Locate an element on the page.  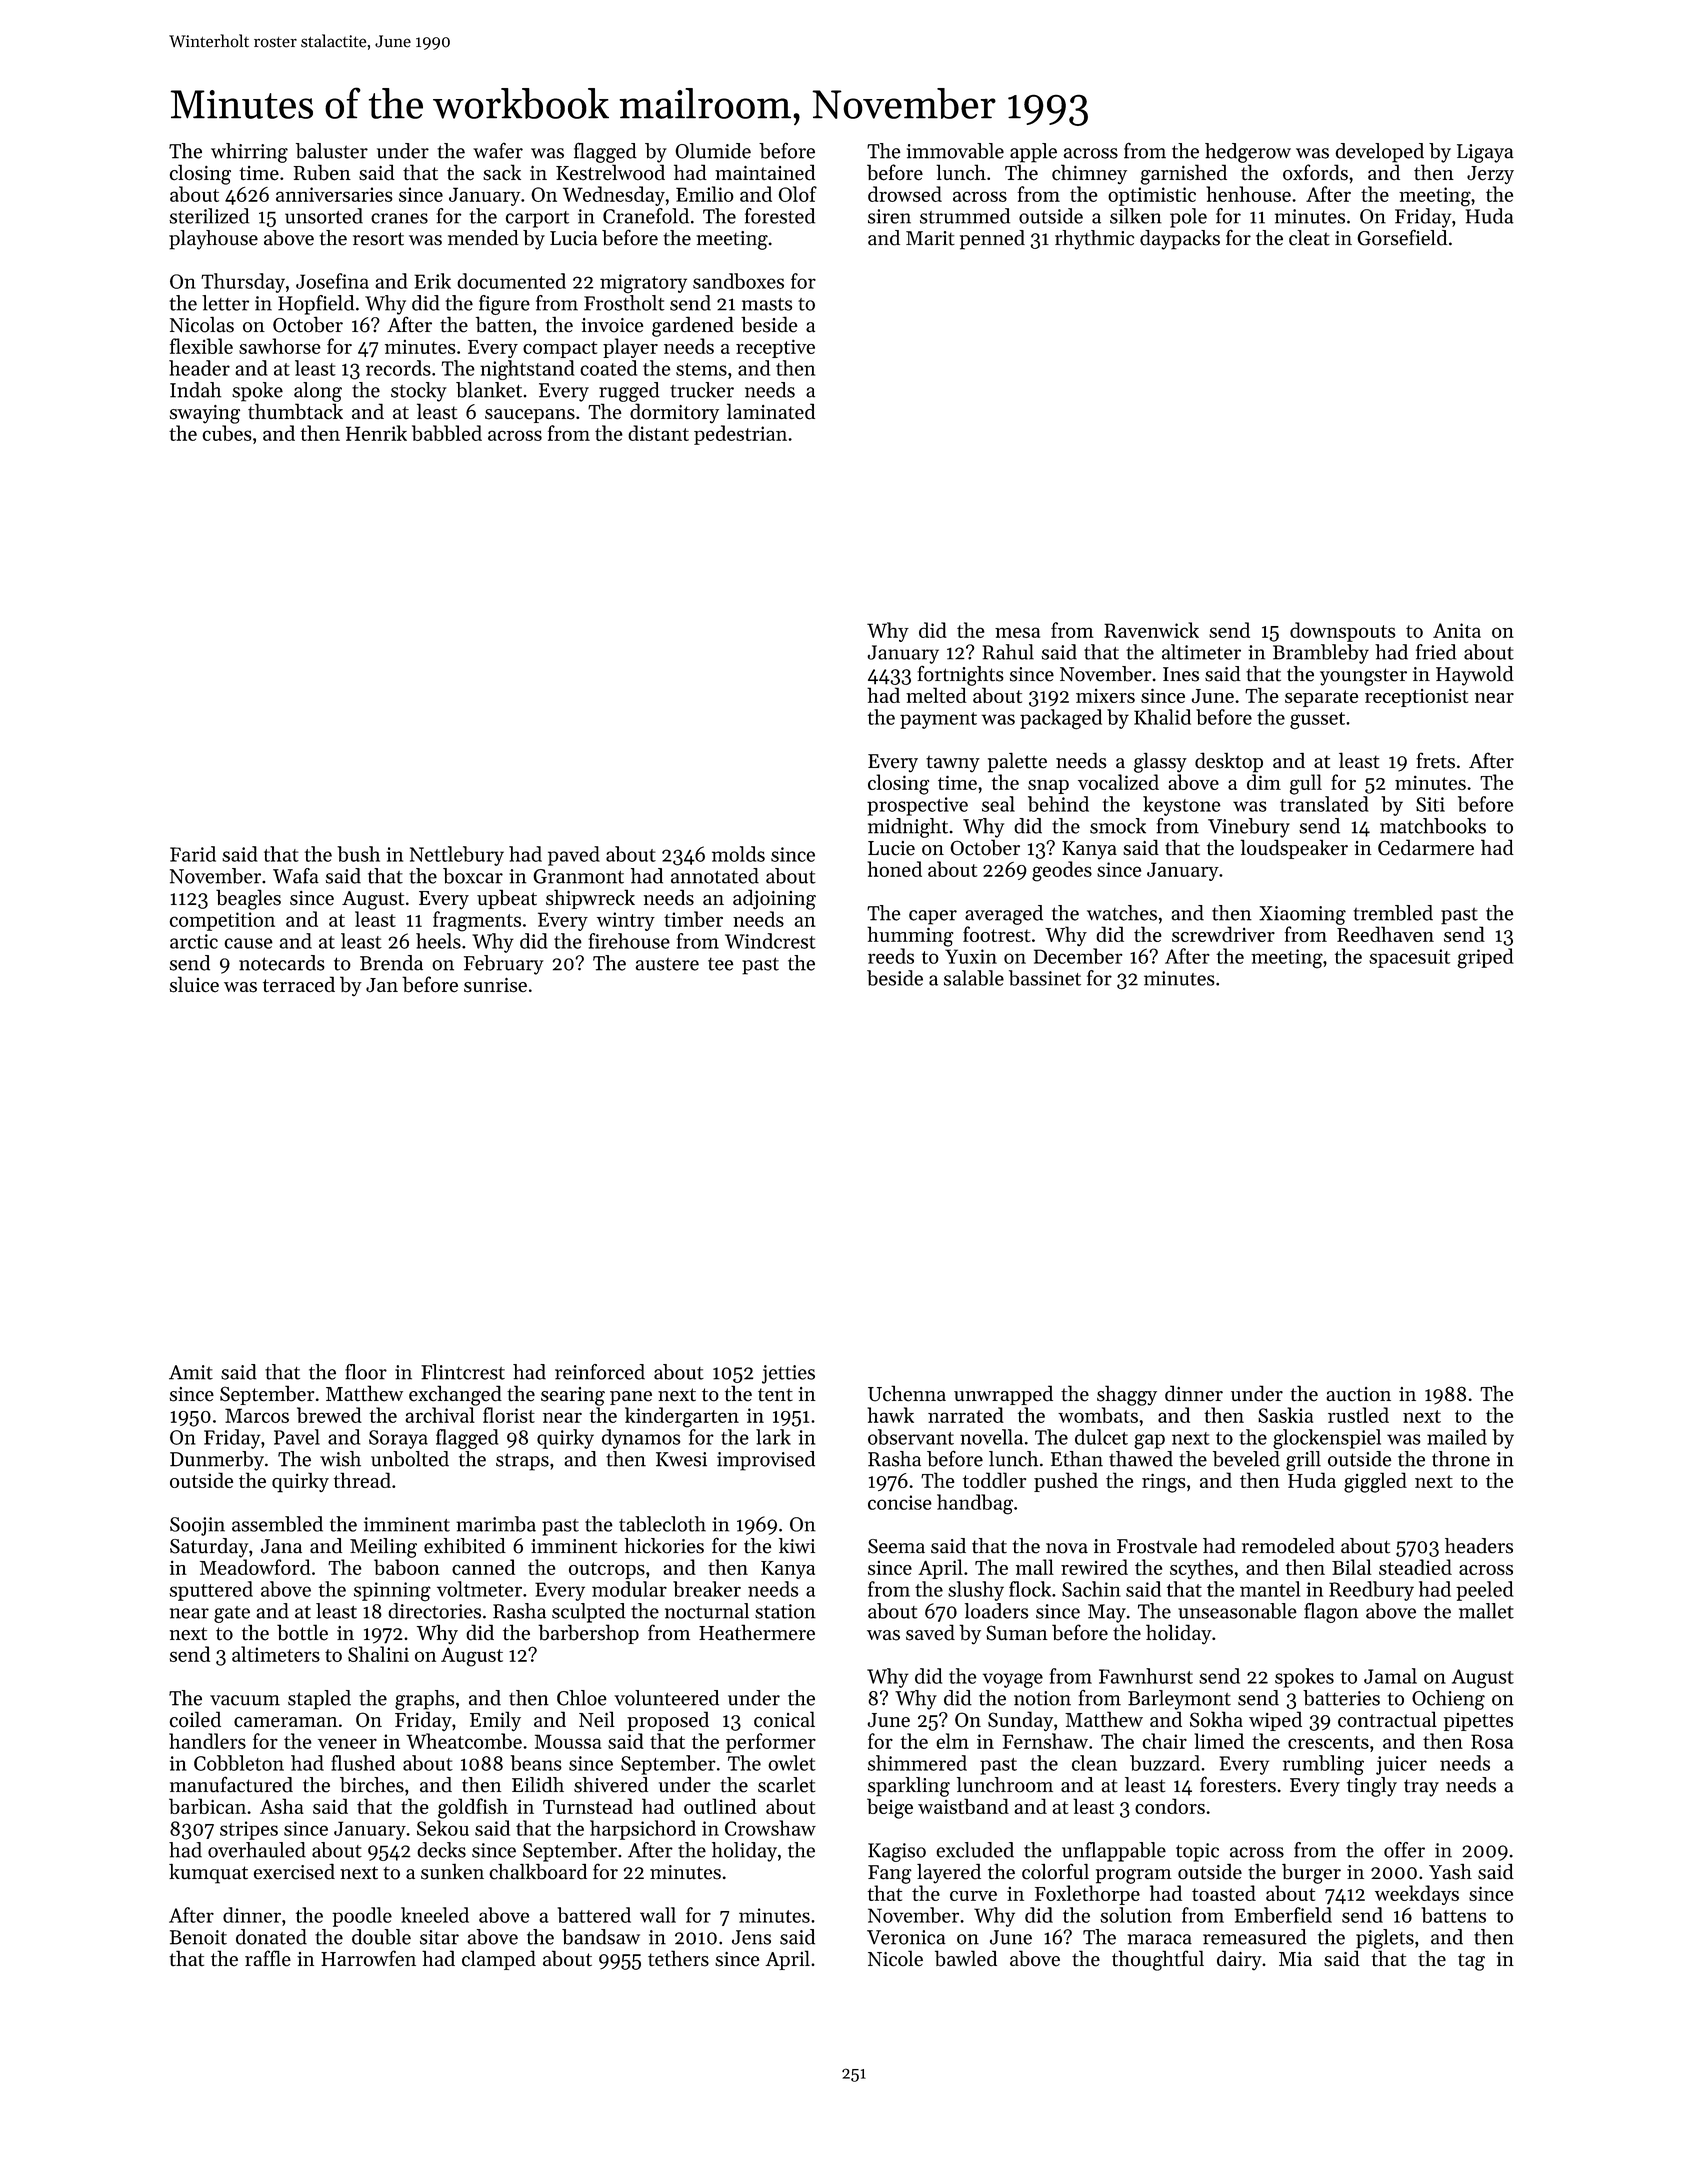
carport is located at coordinates (537, 219).
